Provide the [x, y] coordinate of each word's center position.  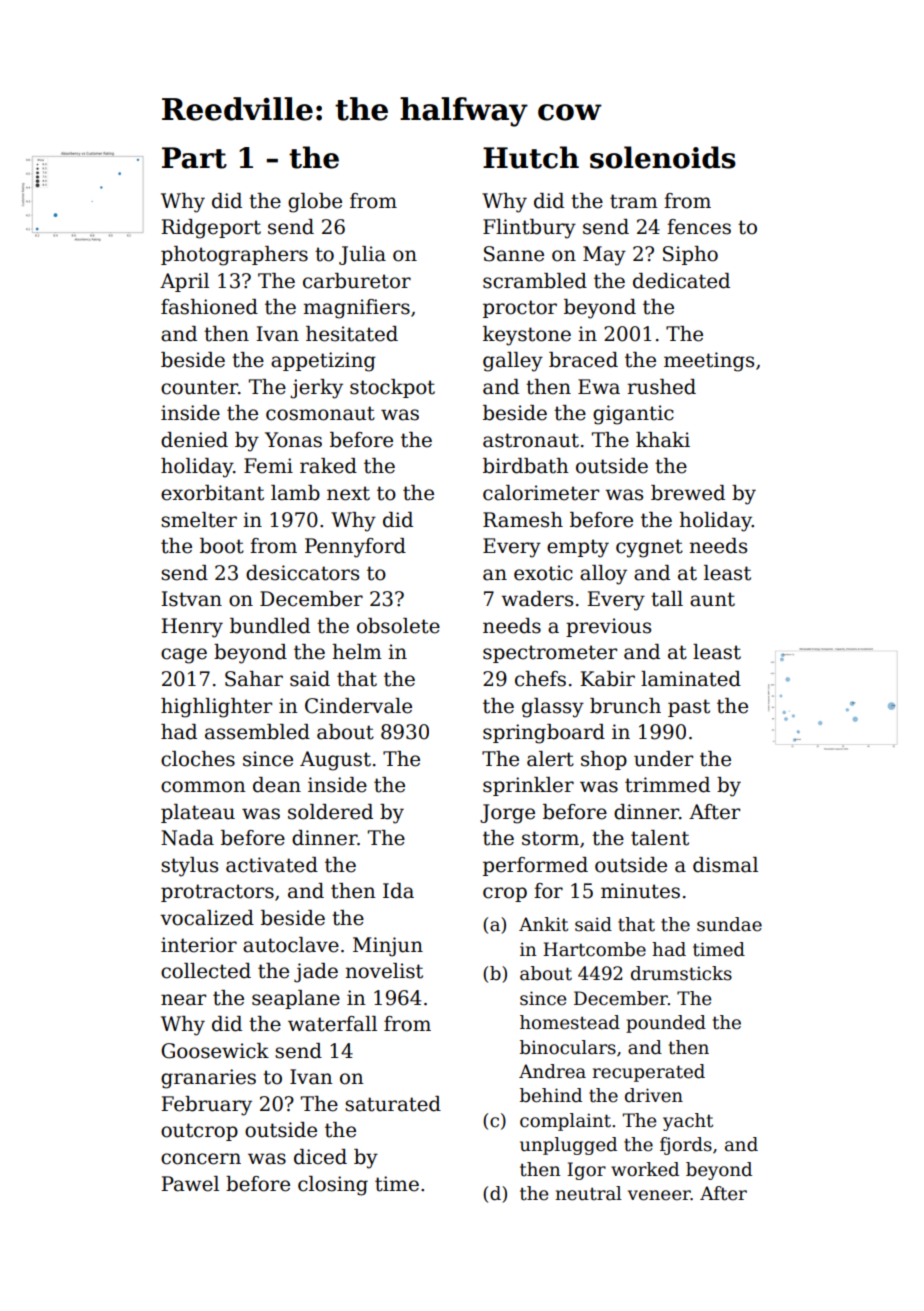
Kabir [607, 679]
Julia [362, 255]
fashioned [209, 307]
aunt [712, 599]
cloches [198, 759]
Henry [192, 628]
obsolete [398, 626]
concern [201, 1159]
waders [537, 599]
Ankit [543, 924]
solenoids [663, 157]
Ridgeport [211, 229]
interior [199, 945]
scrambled [535, 281]
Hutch [531, 157]
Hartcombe [594, 949]
